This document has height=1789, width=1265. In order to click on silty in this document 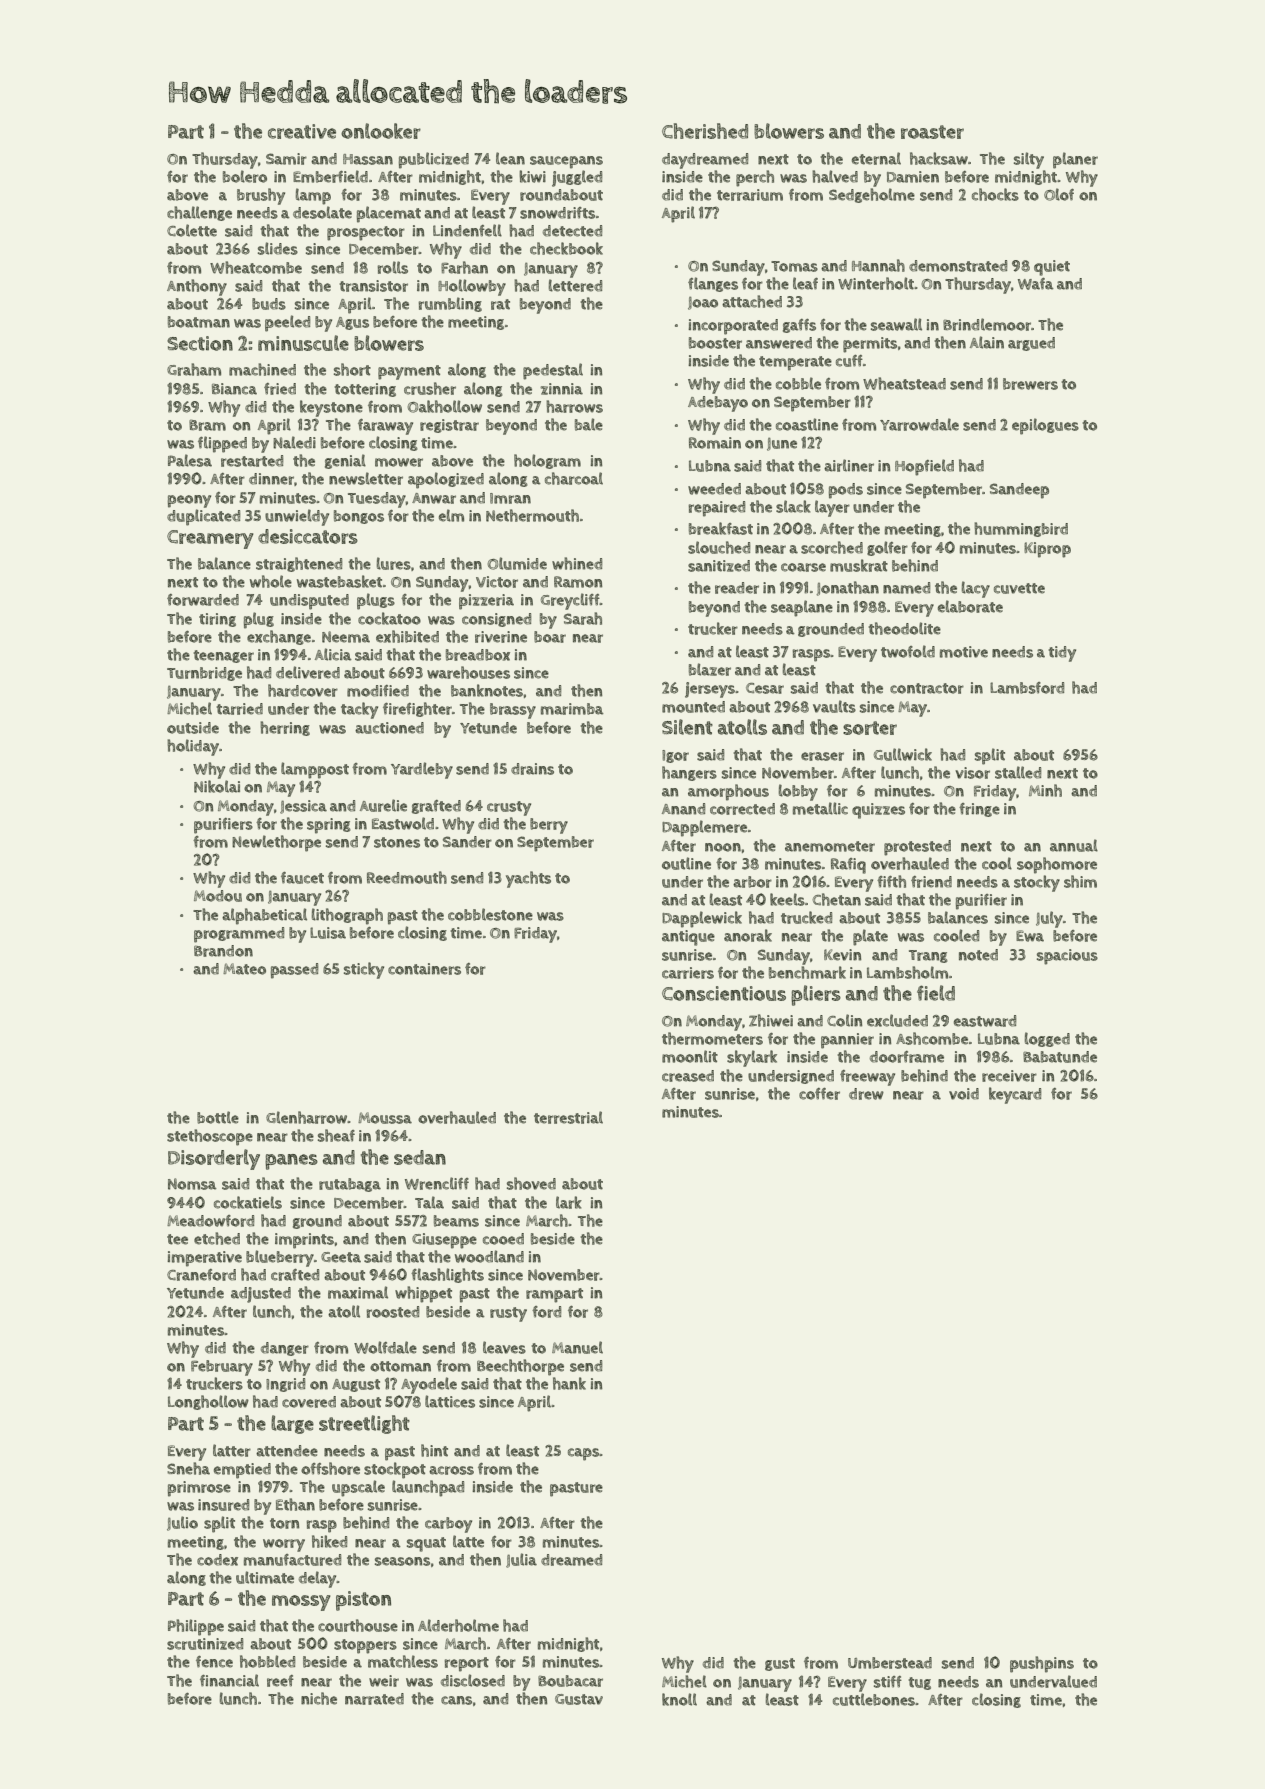, I will do `click(1029, 160)`.
